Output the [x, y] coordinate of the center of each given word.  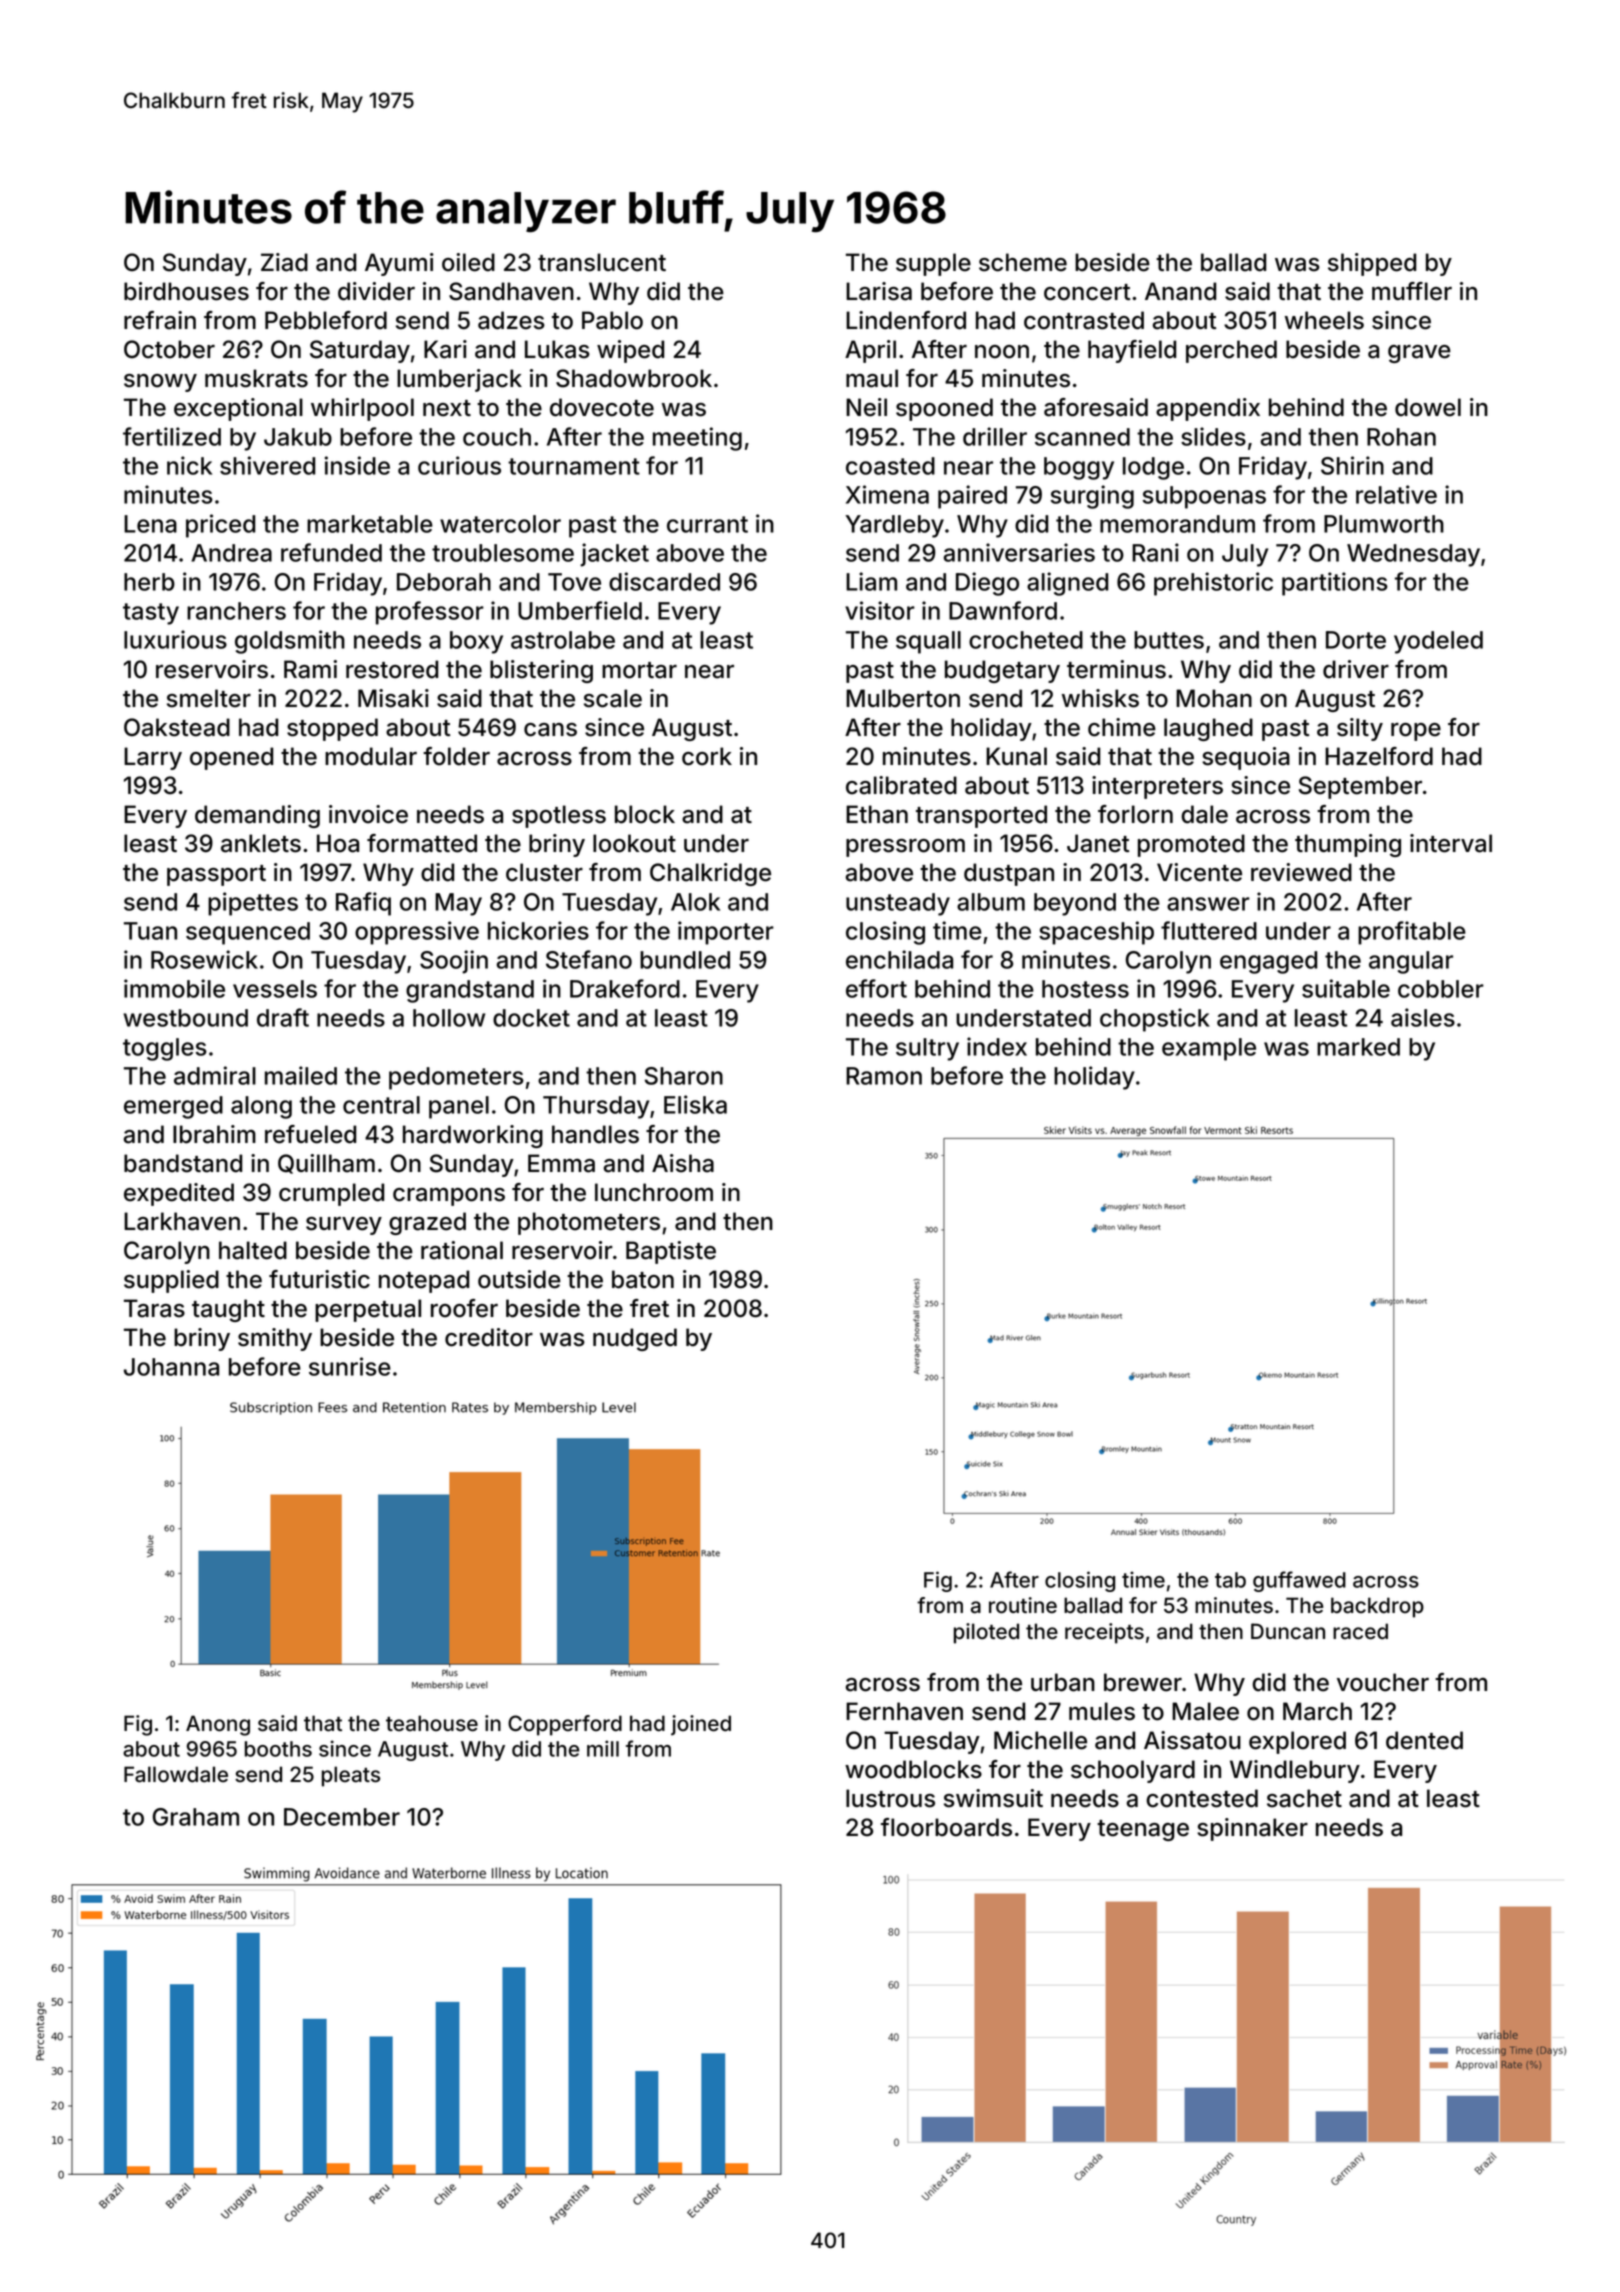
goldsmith [290, 642]
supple [933, 264]
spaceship [1096, 933]
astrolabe [563, 640]
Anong [218, 1725]
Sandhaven [511, 291]
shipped [1372, 264]
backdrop [1377, 1607]
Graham [196, 1817]
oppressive [417, 933]
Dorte [1356, 640]
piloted [986, 1633]
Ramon [884, 1076]
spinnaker [1252, 1829]
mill [603, 1748]
